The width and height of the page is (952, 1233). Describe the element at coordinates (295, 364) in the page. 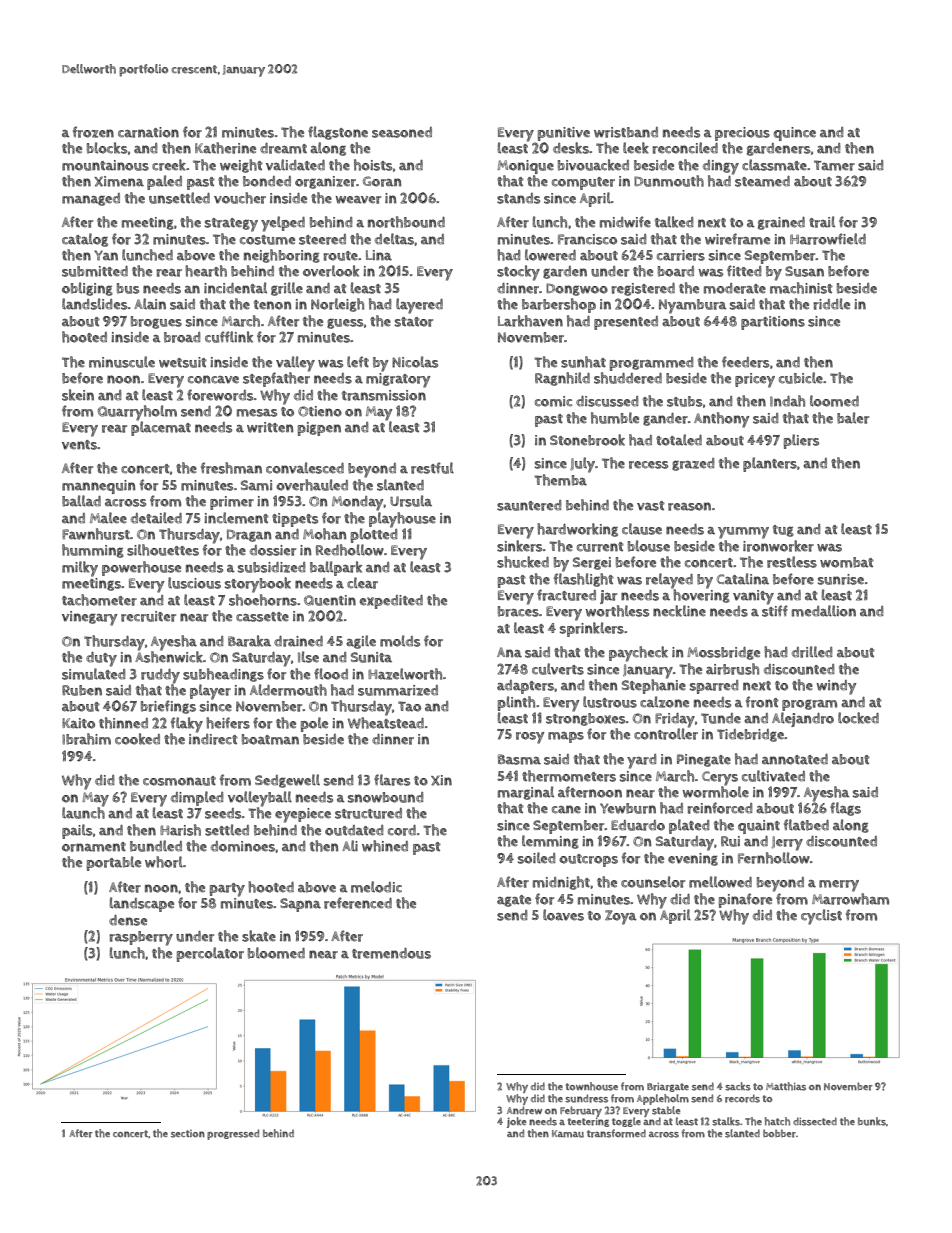

I see `valley` at that location.
